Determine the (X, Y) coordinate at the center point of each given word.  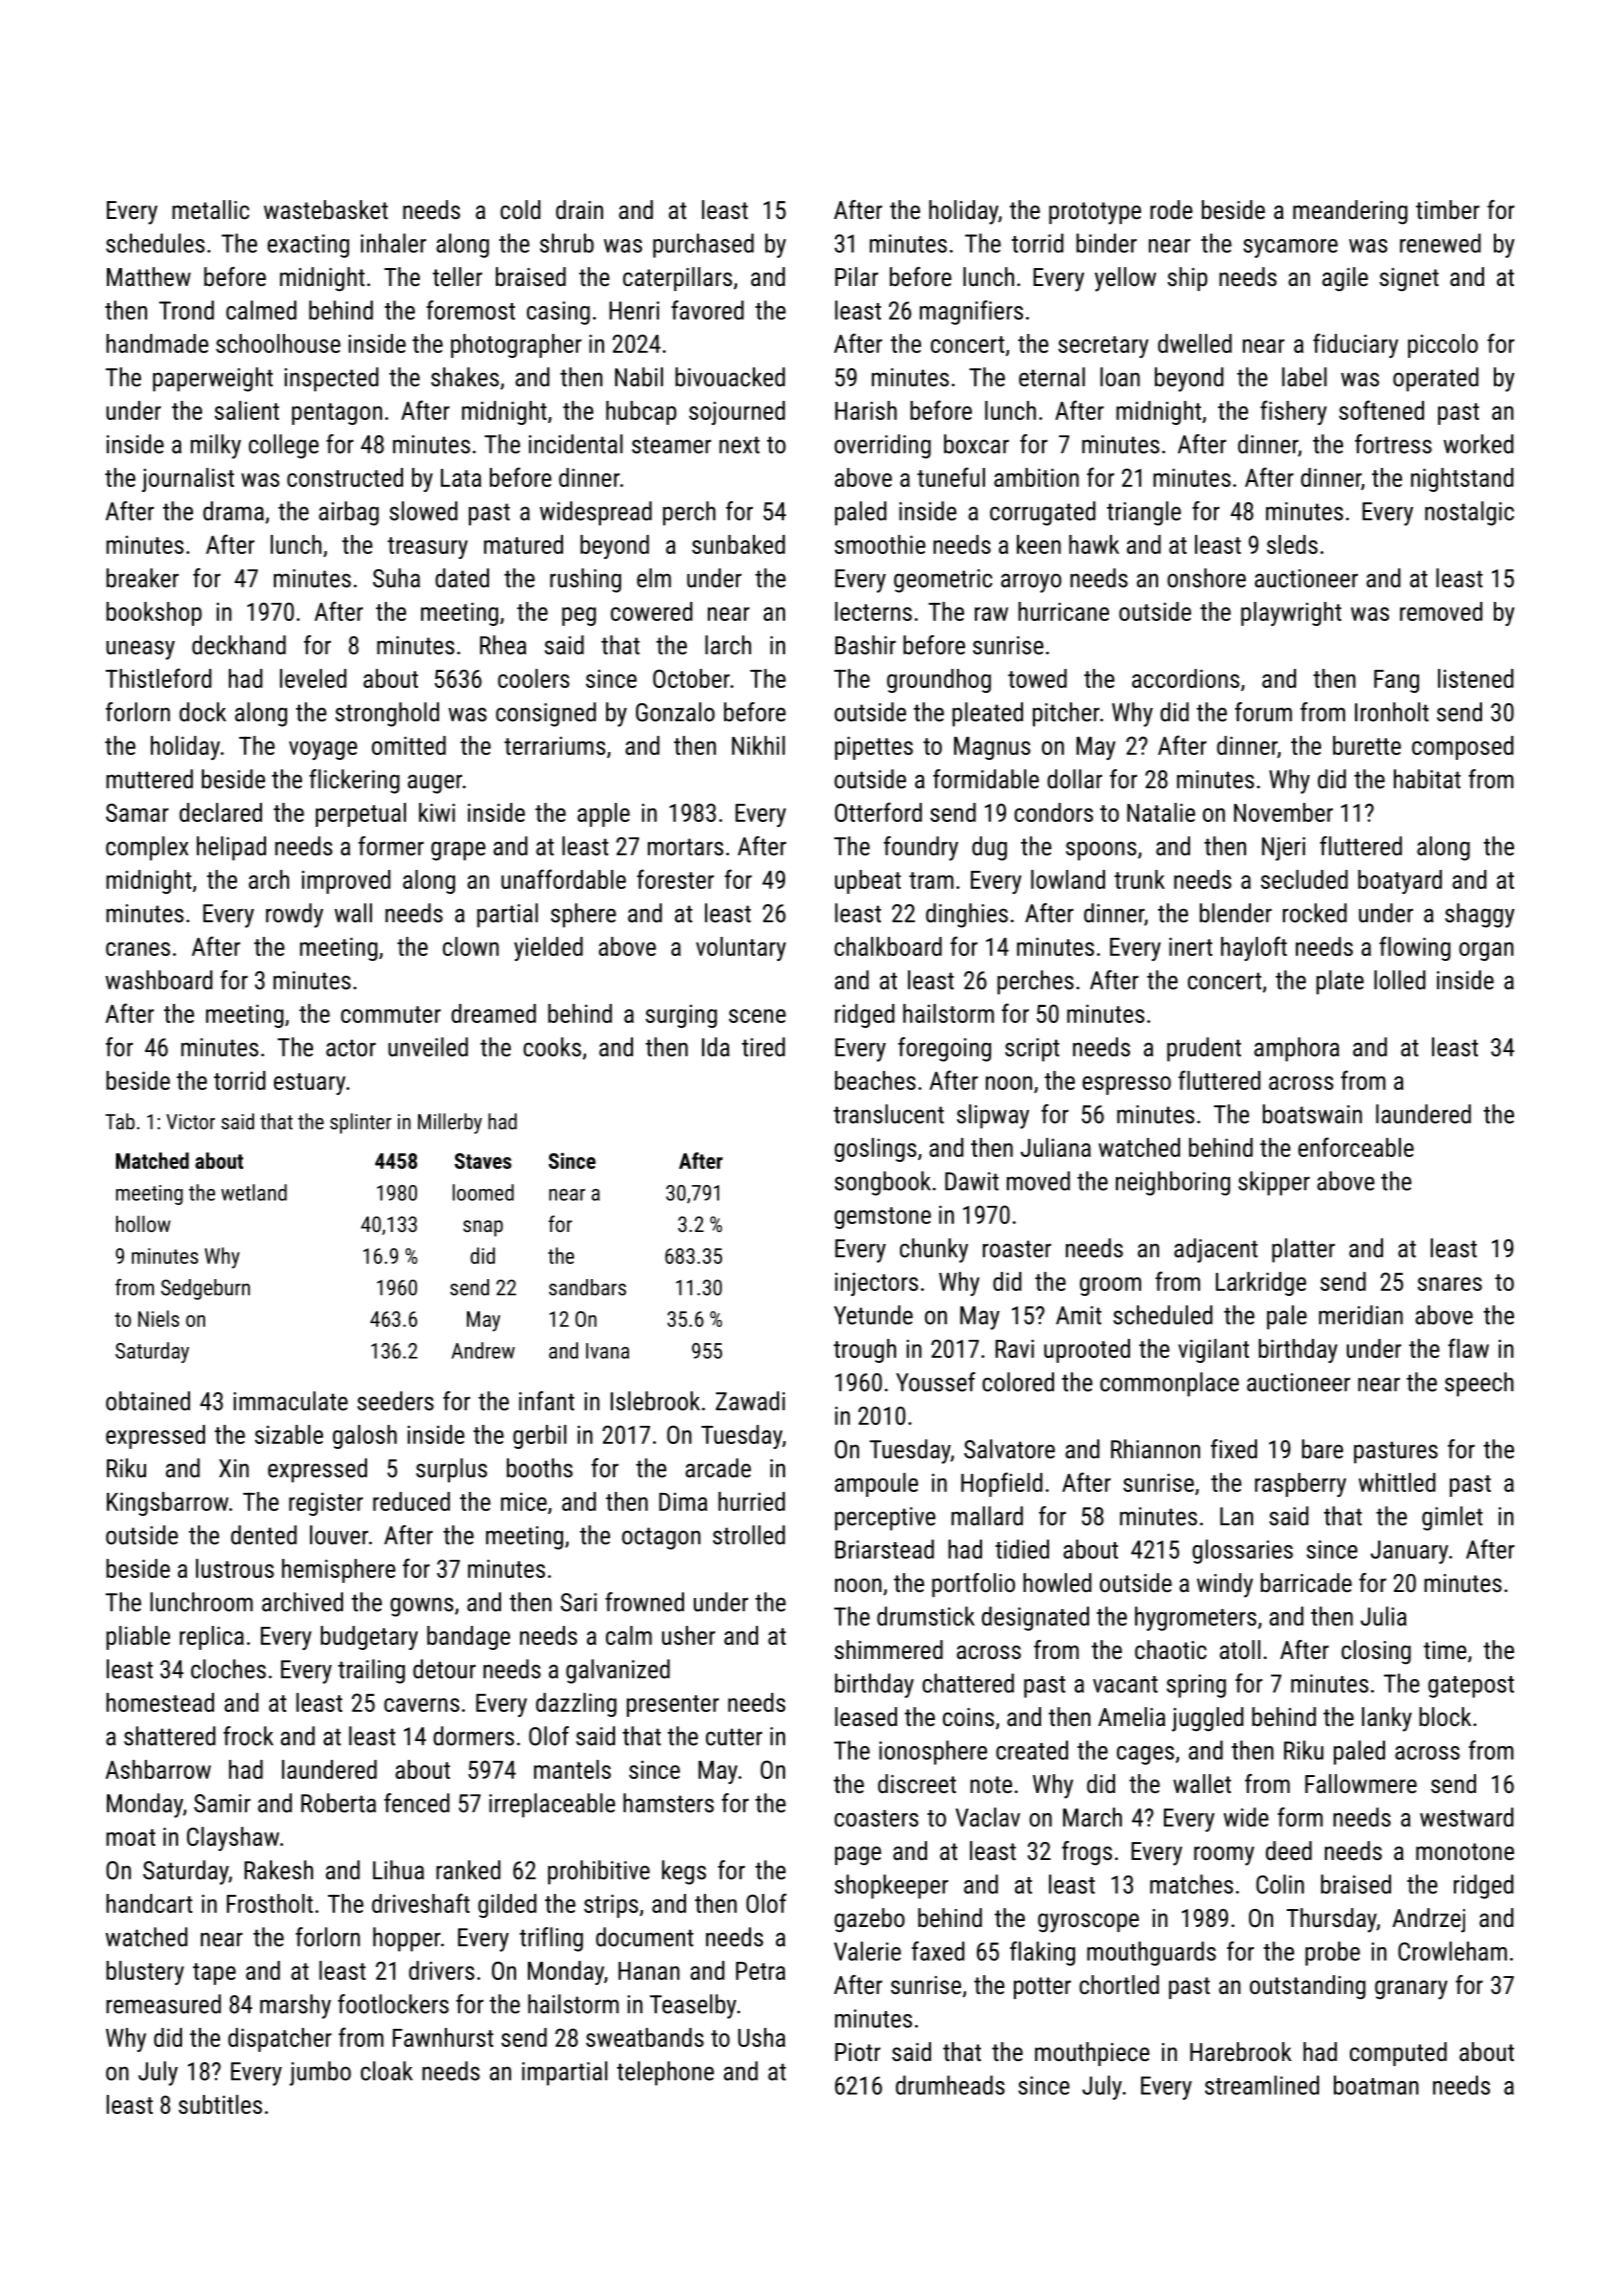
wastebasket (326, 209)
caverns (421, 1705)
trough (865, 1351)
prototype (1095, 213)
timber (1448, 209)
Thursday (1331, 1920)
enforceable (1356, 1147)
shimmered (889, 1649)
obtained (148, 1401)
